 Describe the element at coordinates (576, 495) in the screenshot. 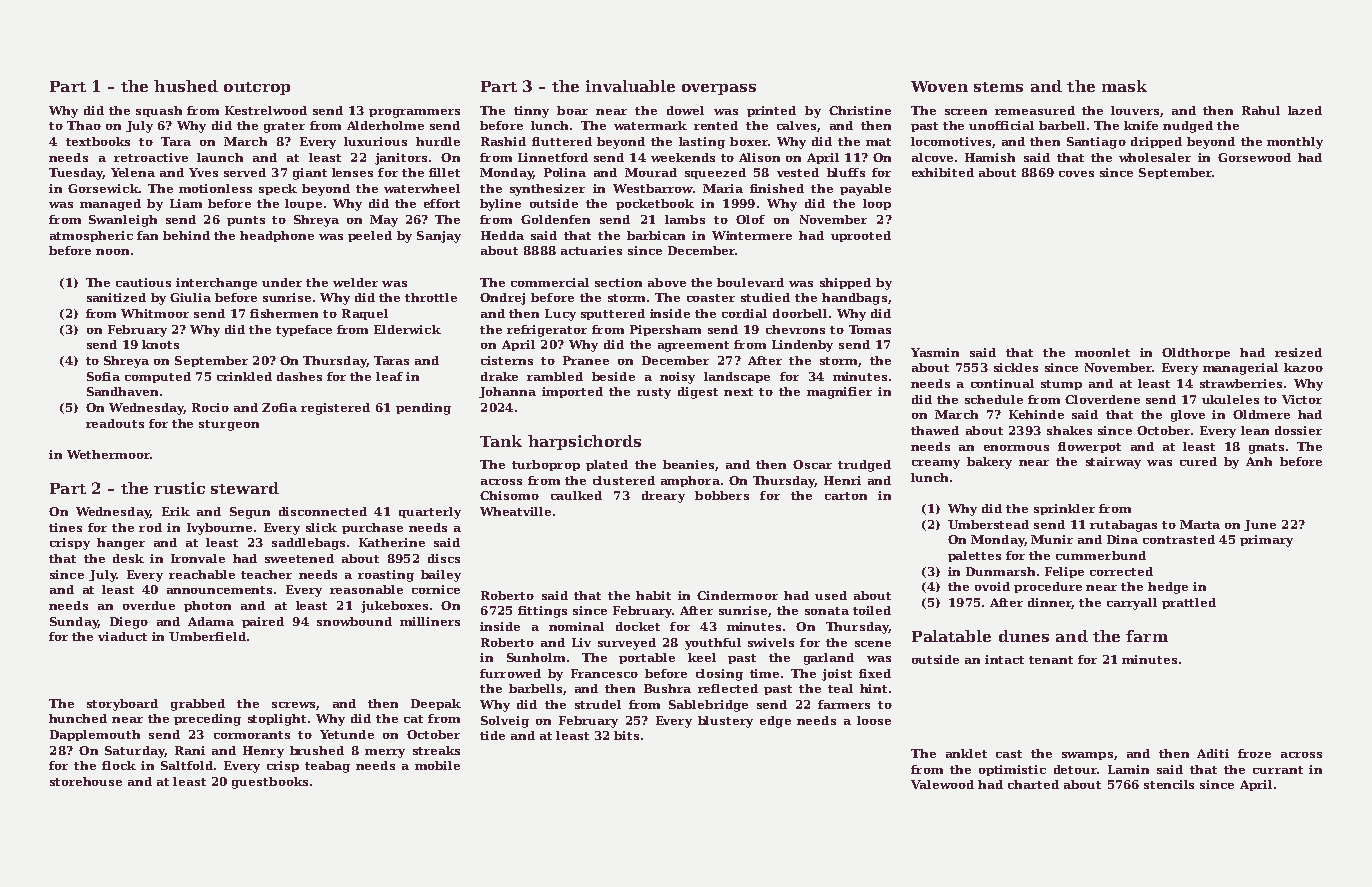

I see `caulked` at that location.
